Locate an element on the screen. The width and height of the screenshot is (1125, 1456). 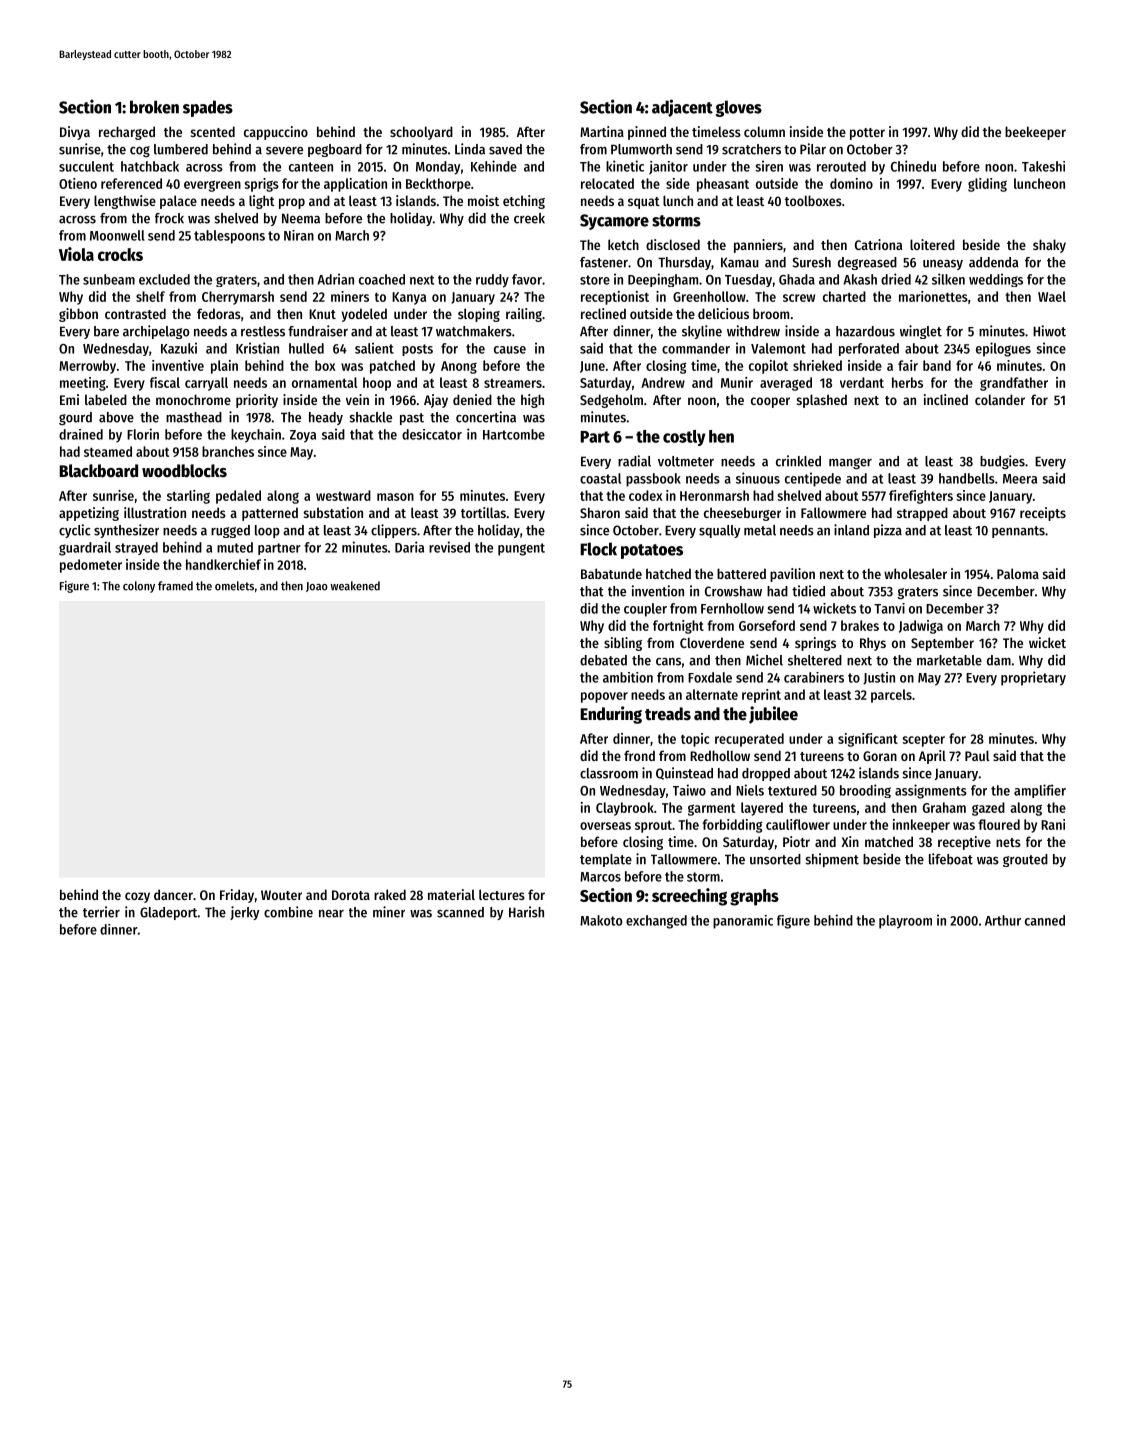
schoolyard is located at coordinates (421, 133).
